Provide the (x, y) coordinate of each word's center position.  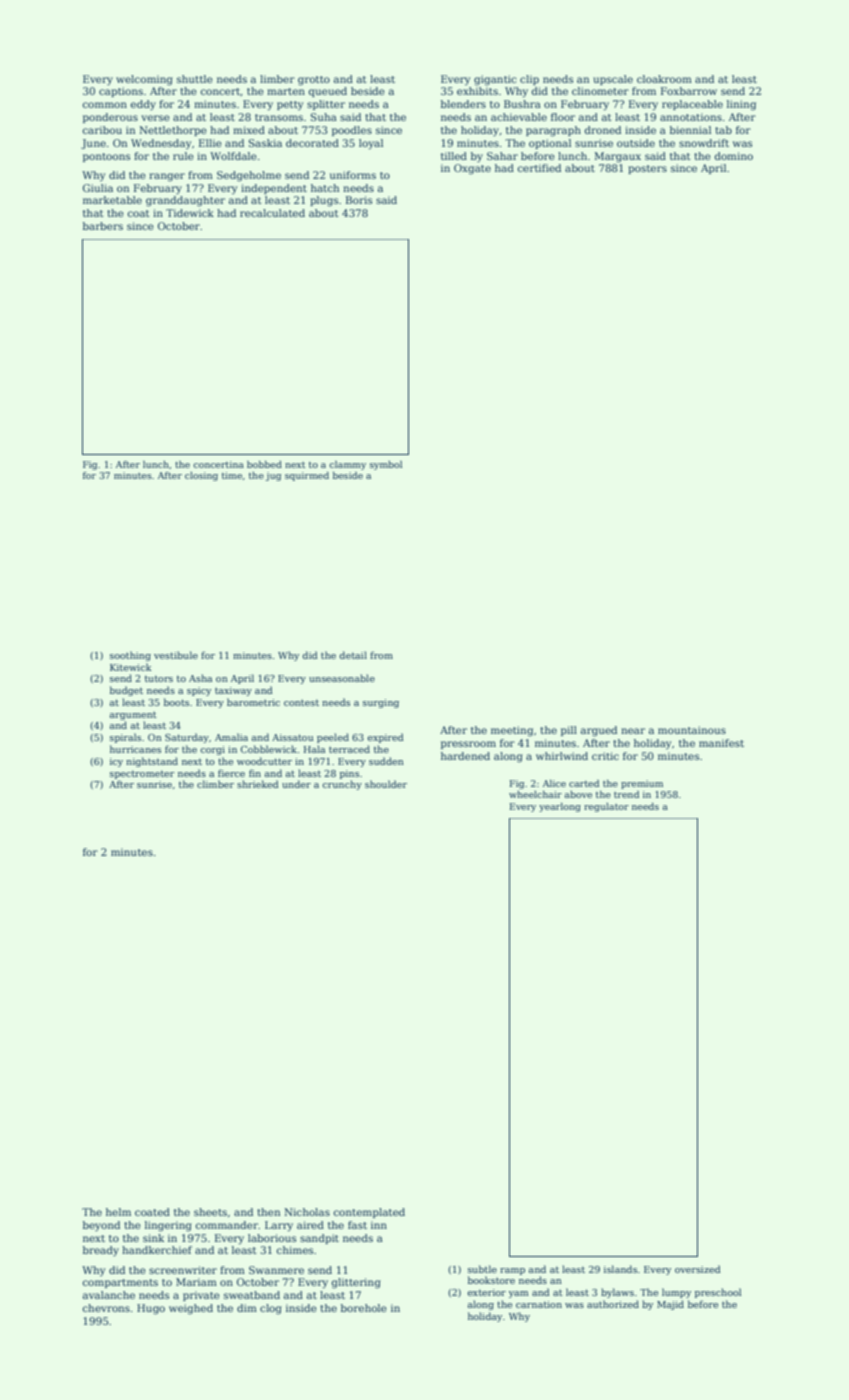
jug (273, 476)
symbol (386, 465)
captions (121, 92)
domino (734, 156)
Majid (670, 1305)
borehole (364, 1308)
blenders (463, 104)
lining (741, 105)
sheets (210, 1212)
